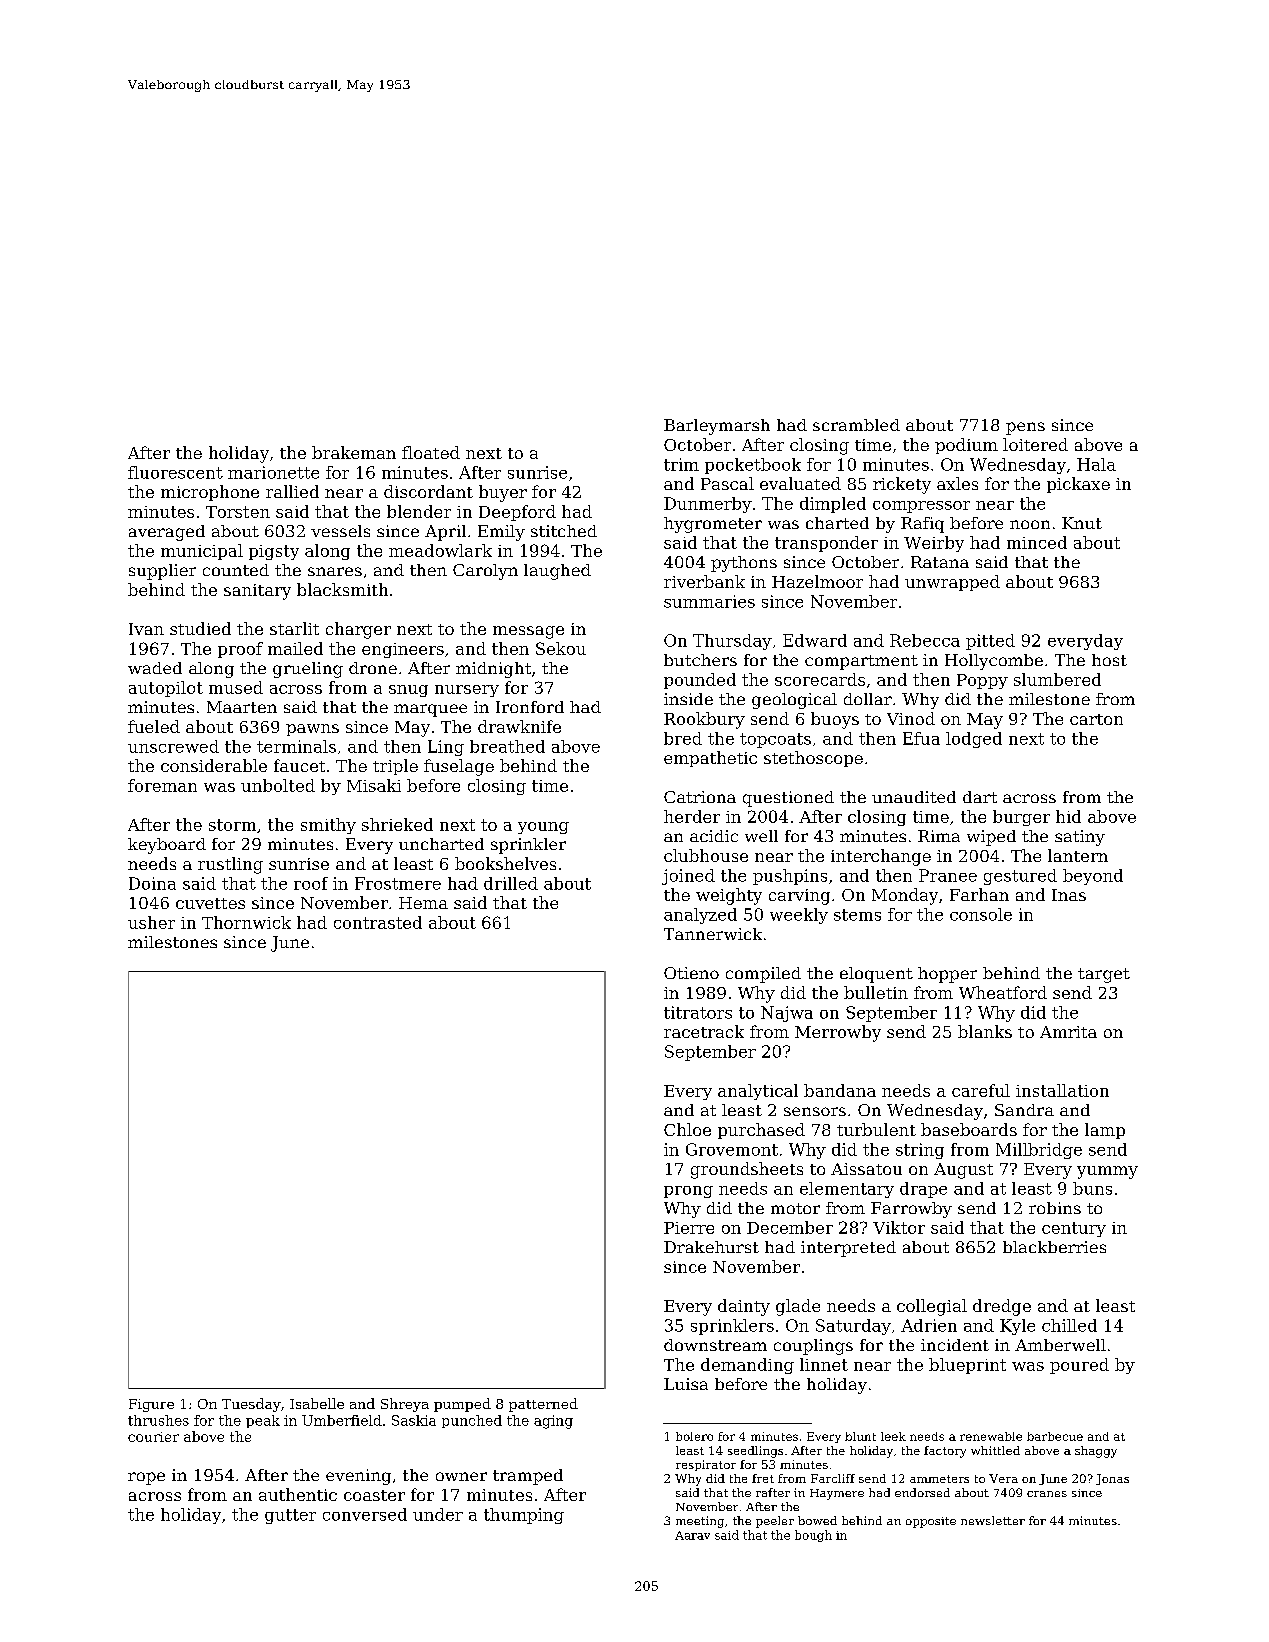 This page has height=1642, width=1269. Describe the element at coordinates (317, 1403) in the page. I see `Isabelle` at that location.
